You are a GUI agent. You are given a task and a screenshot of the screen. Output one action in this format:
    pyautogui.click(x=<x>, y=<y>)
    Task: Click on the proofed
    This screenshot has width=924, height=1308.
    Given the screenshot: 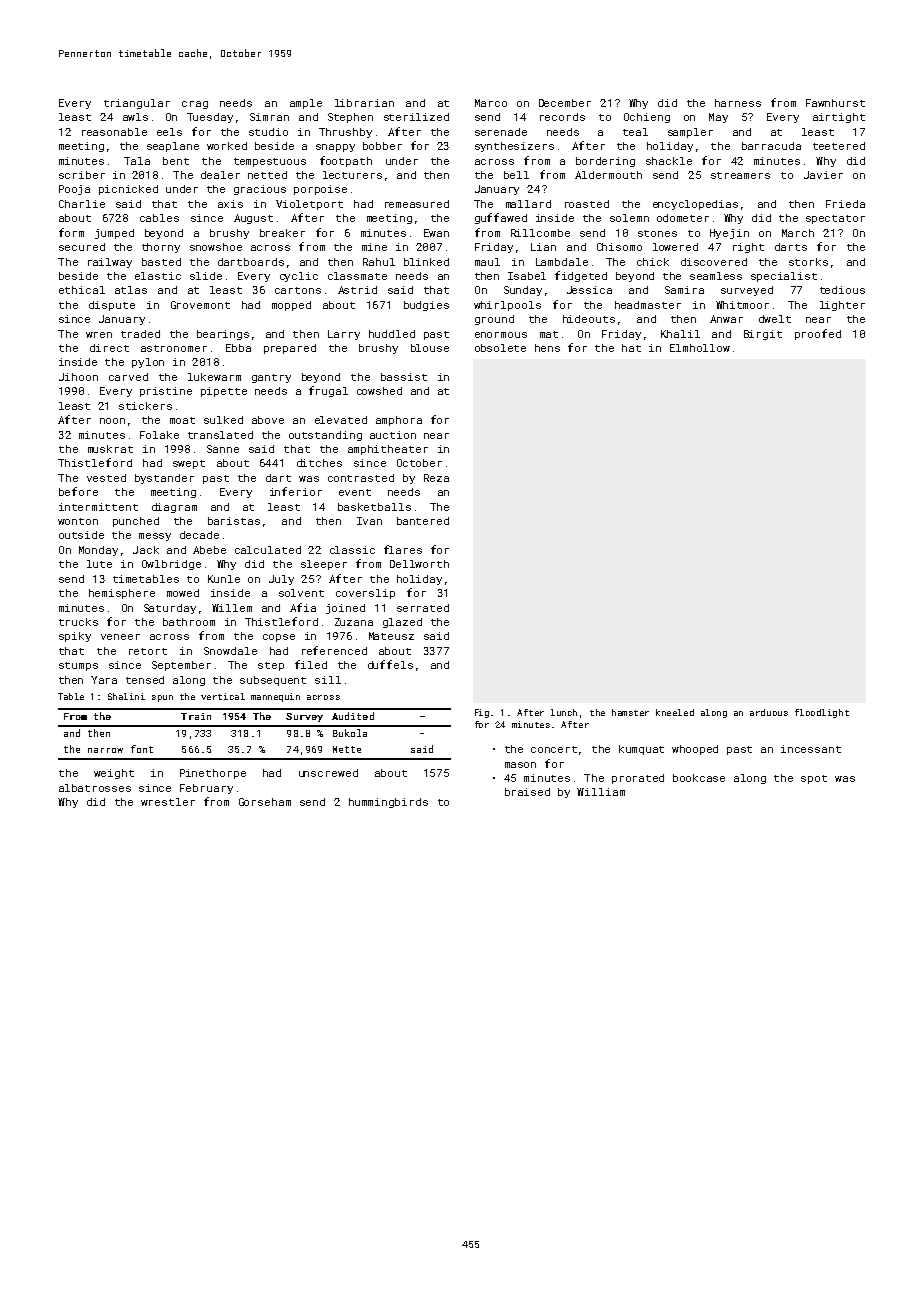 What is the action you would take?
    pyautogui.click(x=818, y=334)
